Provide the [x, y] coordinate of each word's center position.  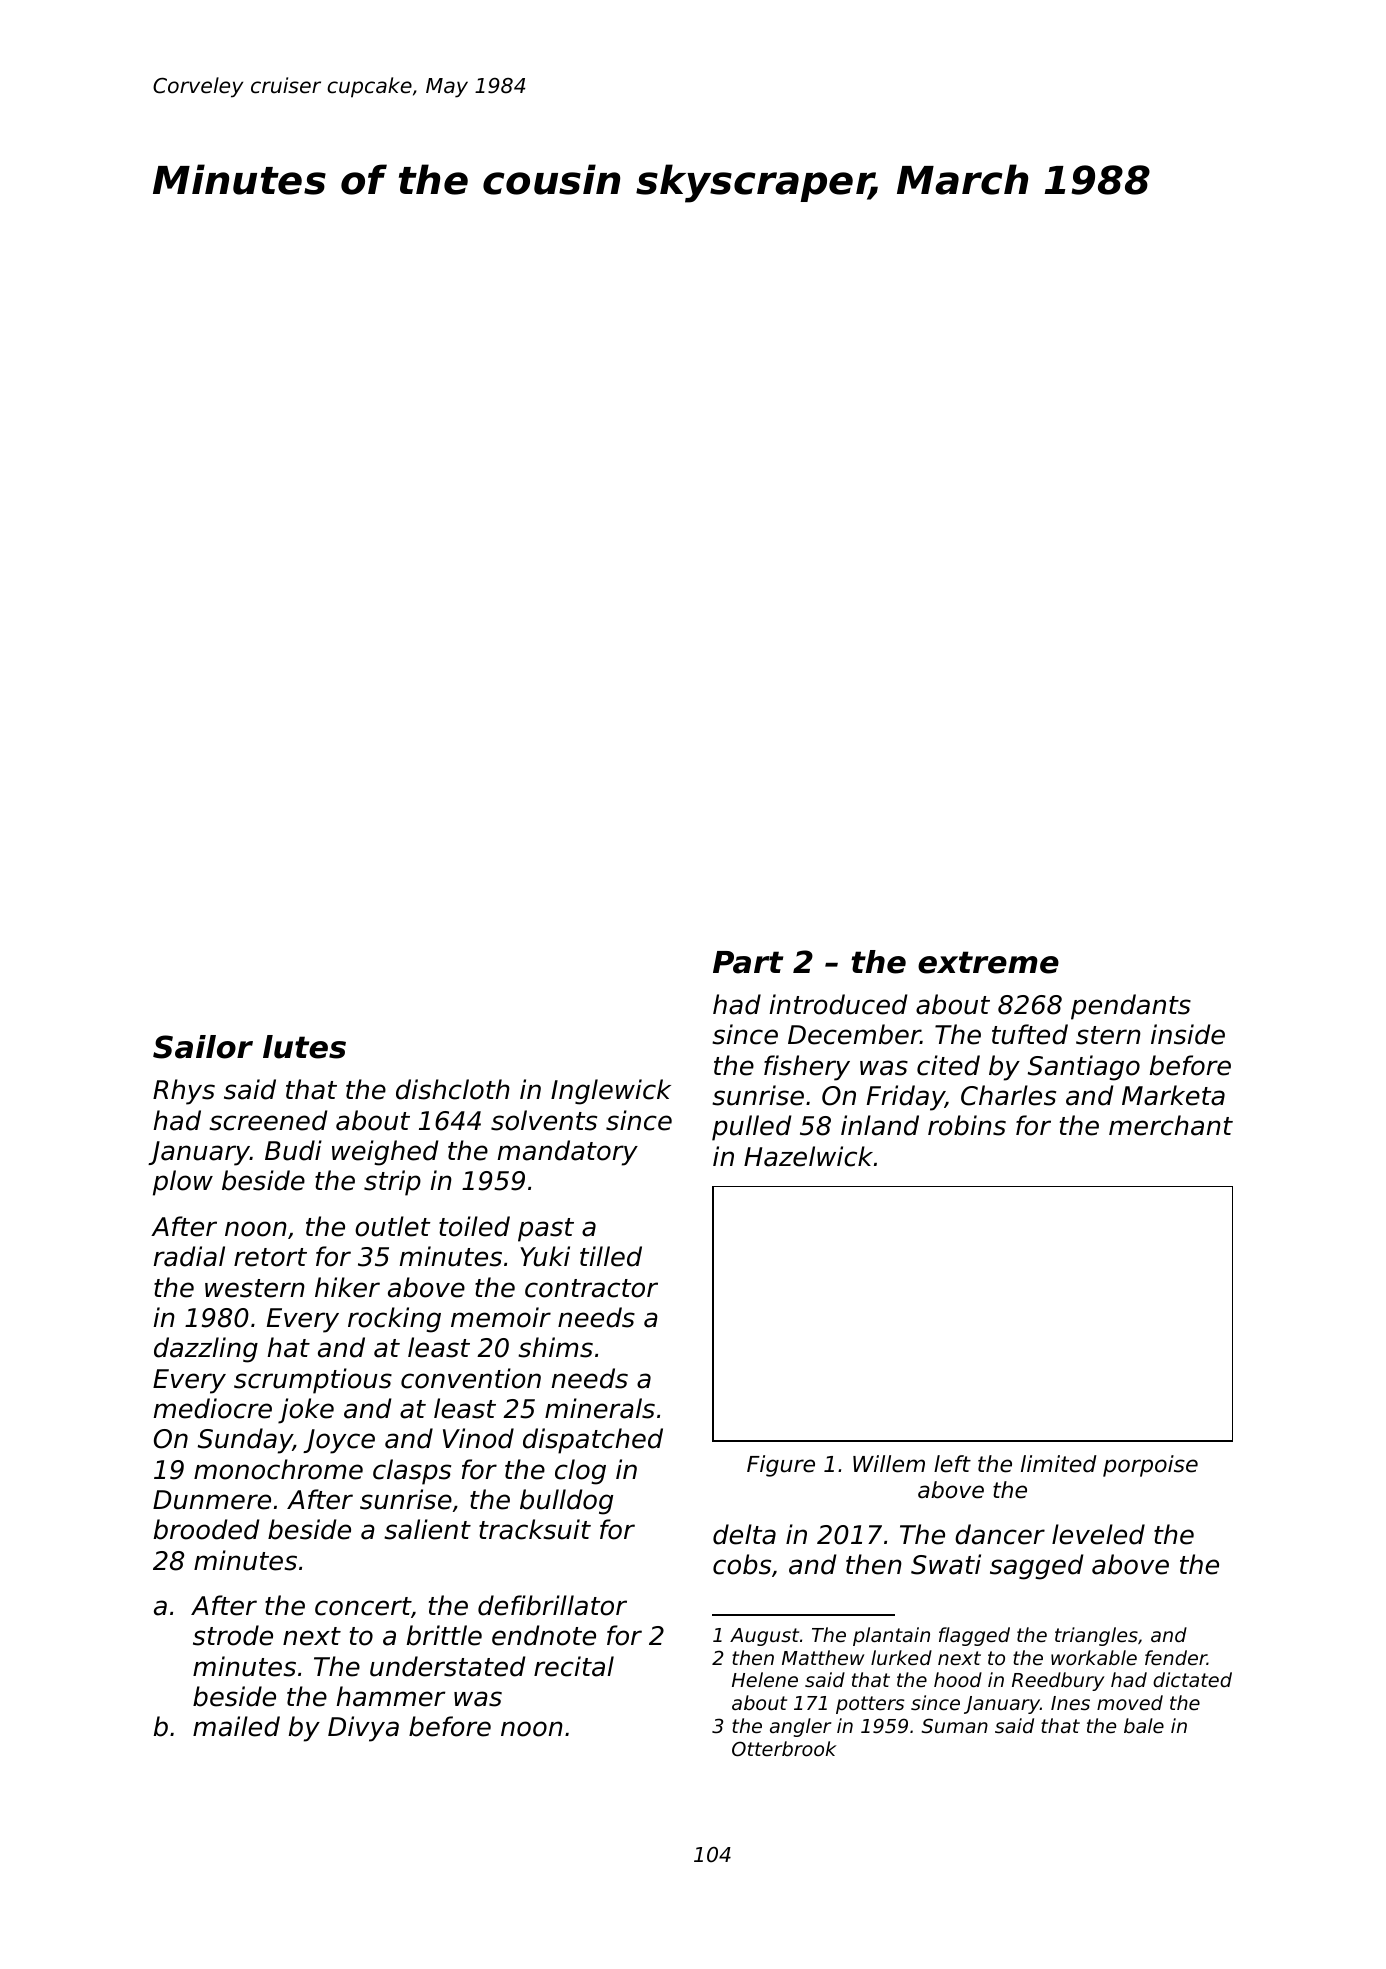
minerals [600, 1408]
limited [1059, 1464]
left [952, 1464]
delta [744, 1534]
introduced [838, 1004]
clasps [412, 1472]
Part [748, 962]
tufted [1030, 1034]
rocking [394, 1320]
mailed [236, 1726]
